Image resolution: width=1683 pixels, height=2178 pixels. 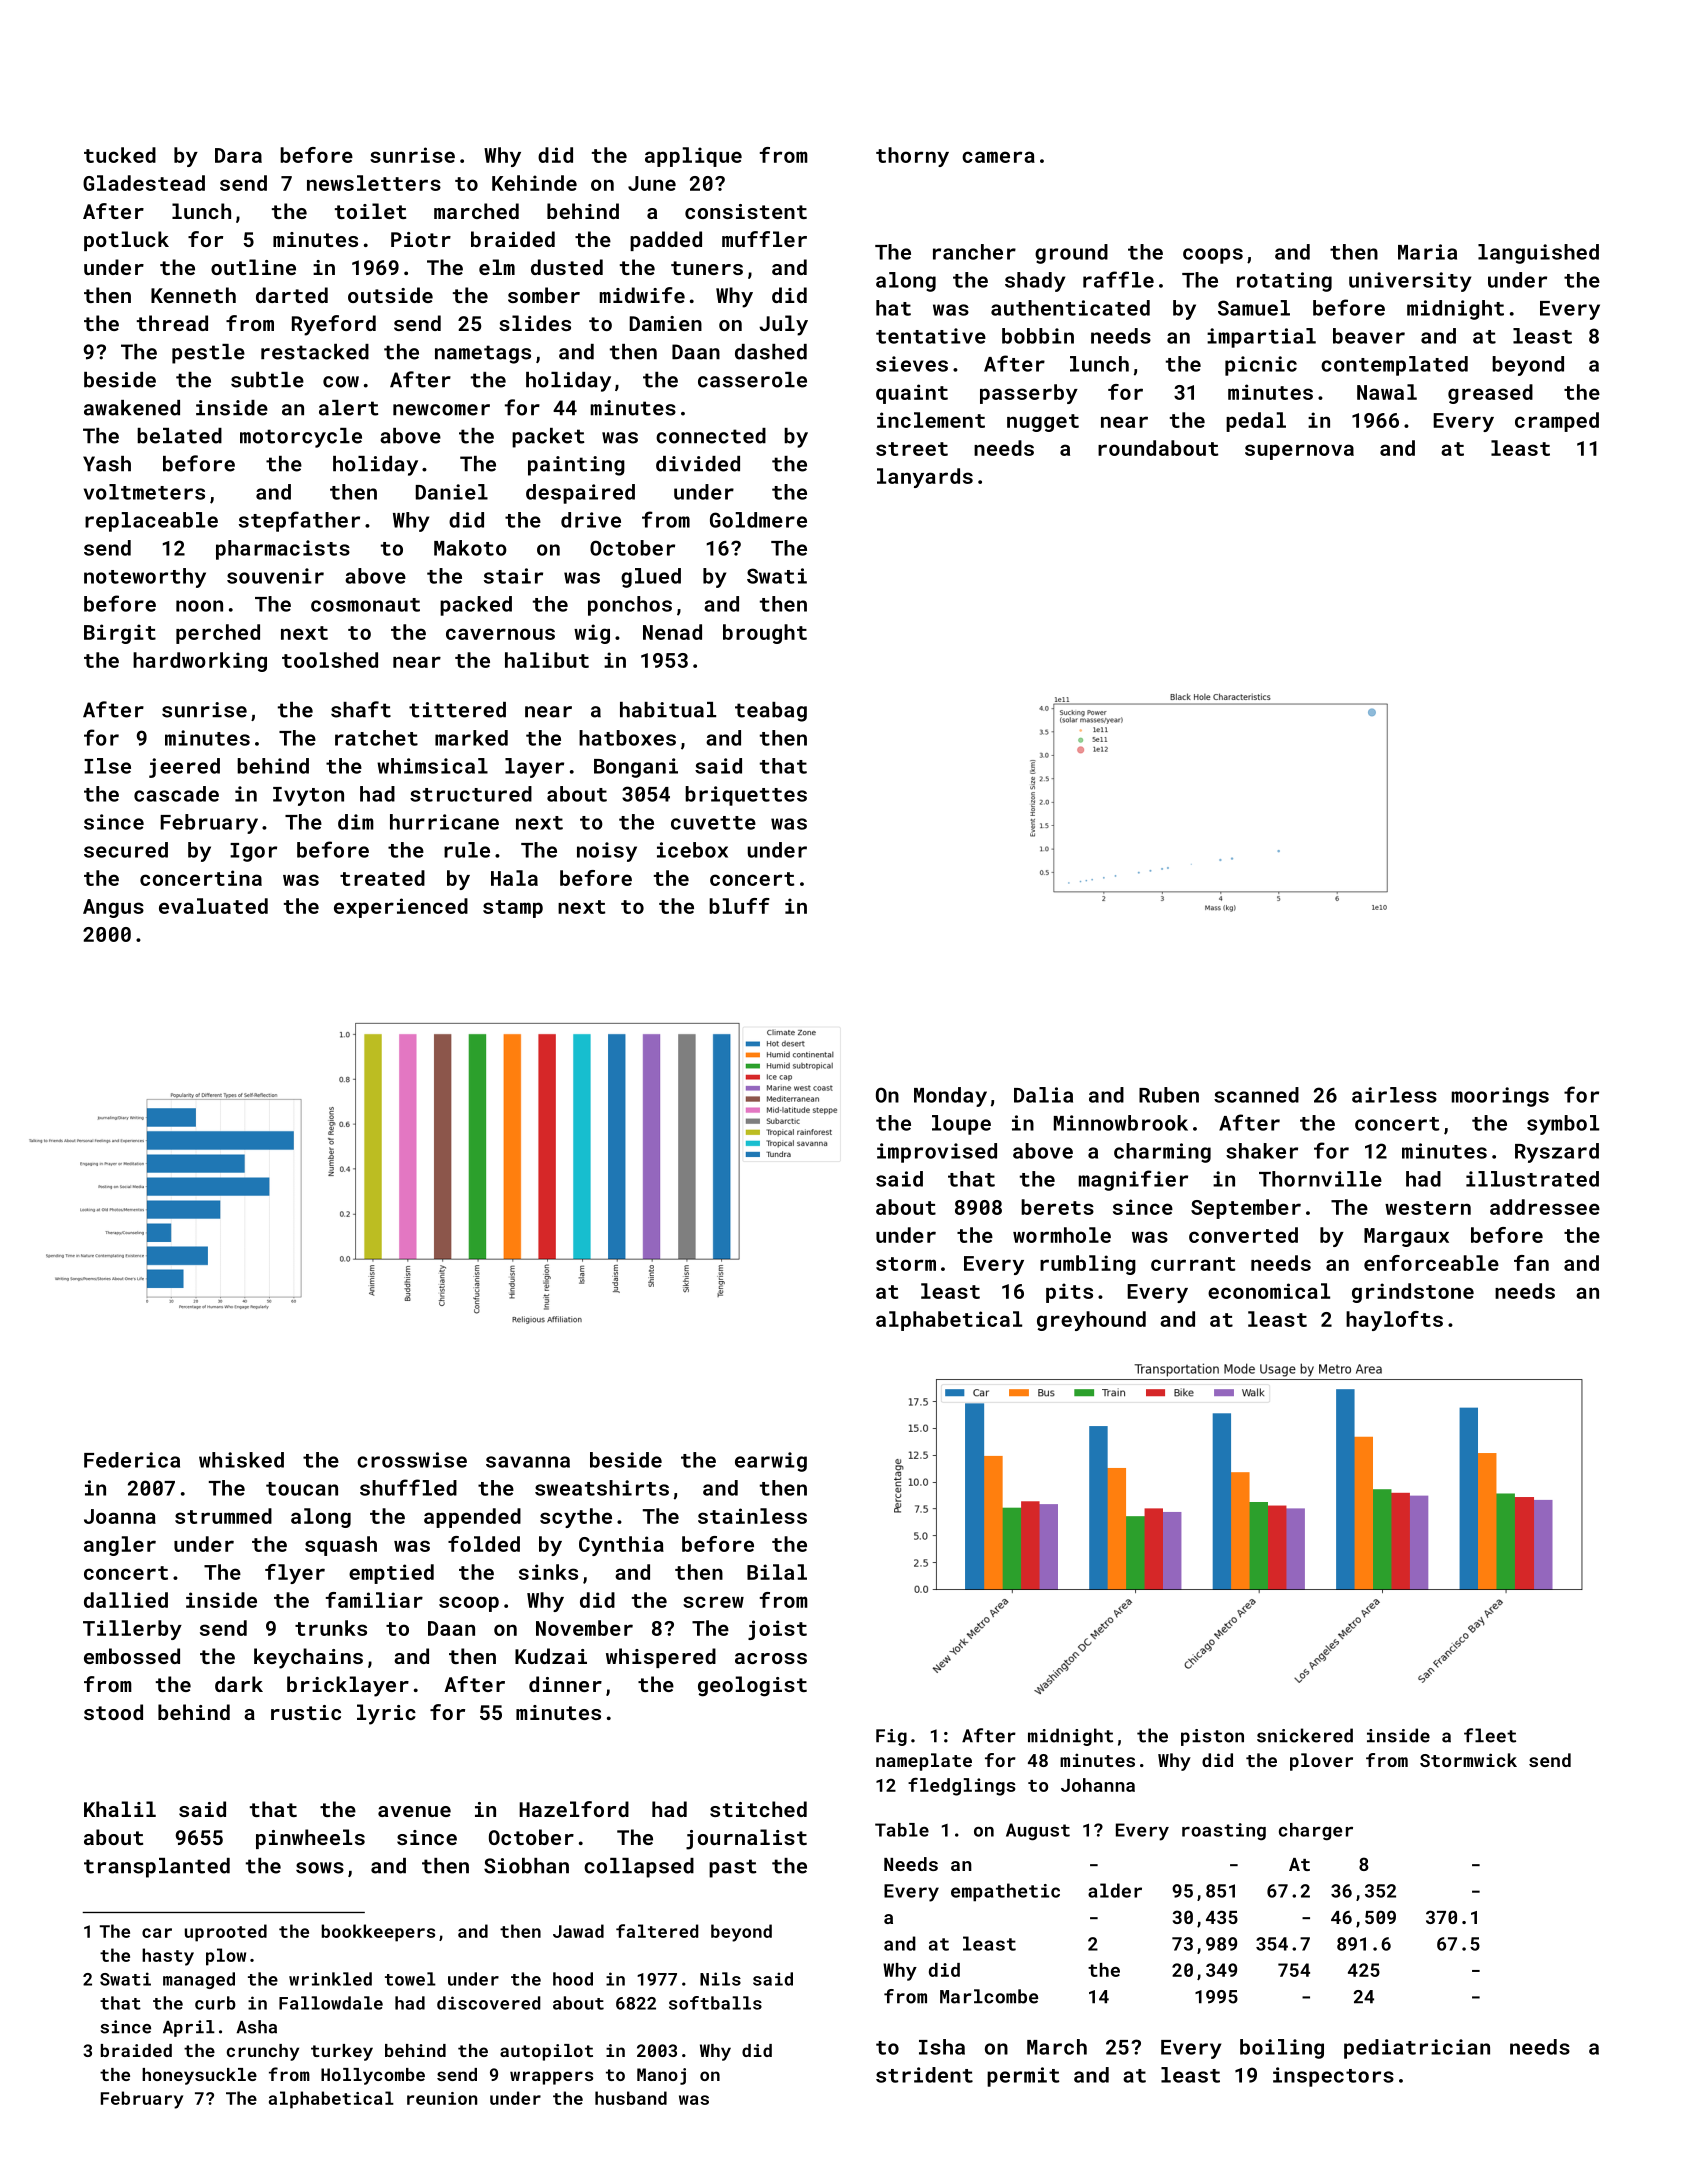 What do you see at coordinates (1098, 1785) in the image?
I see `Johanna` at bounding box center [1098, 1785].
